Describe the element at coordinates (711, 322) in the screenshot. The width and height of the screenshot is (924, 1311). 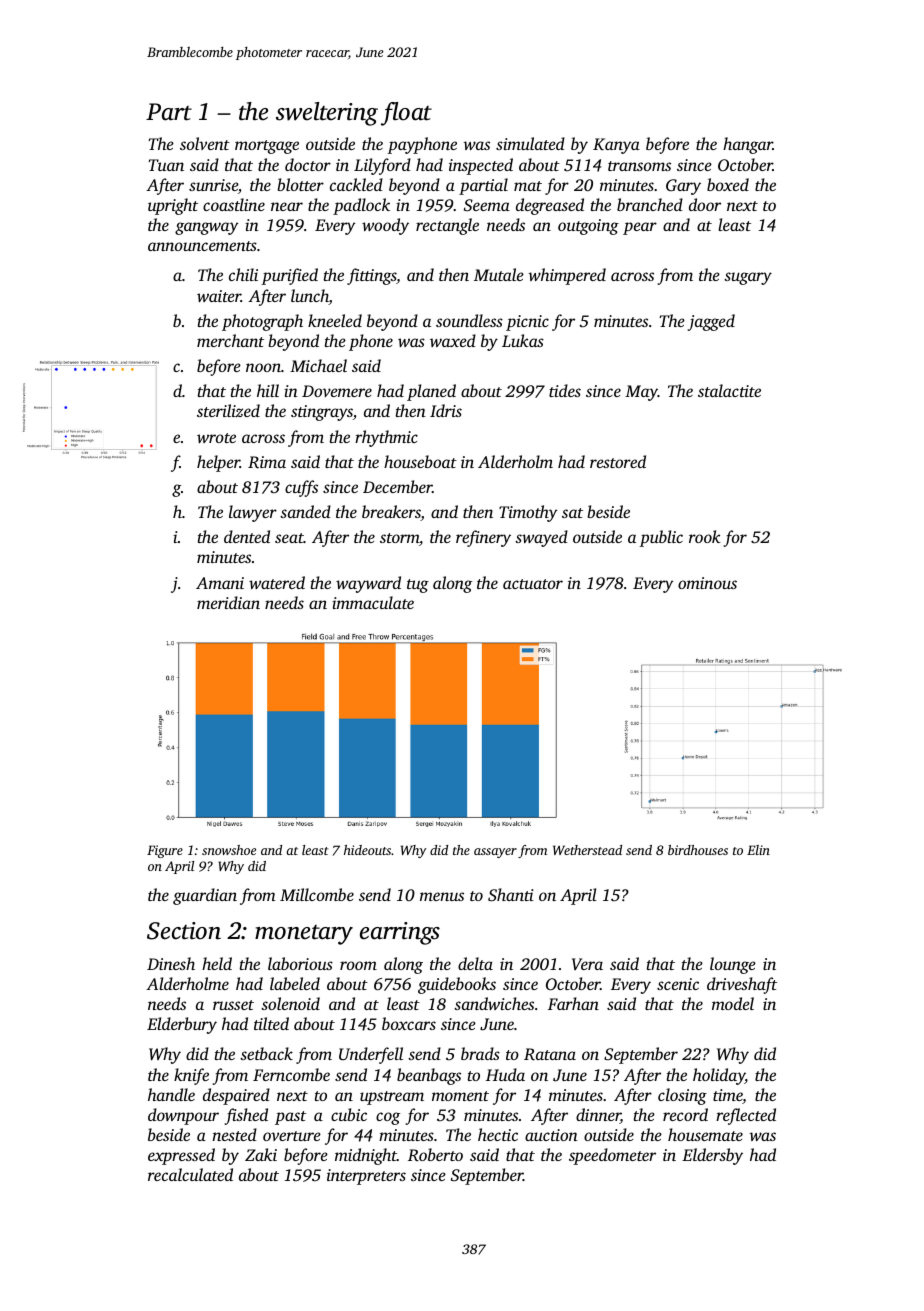
I see `jagged` at that location.
